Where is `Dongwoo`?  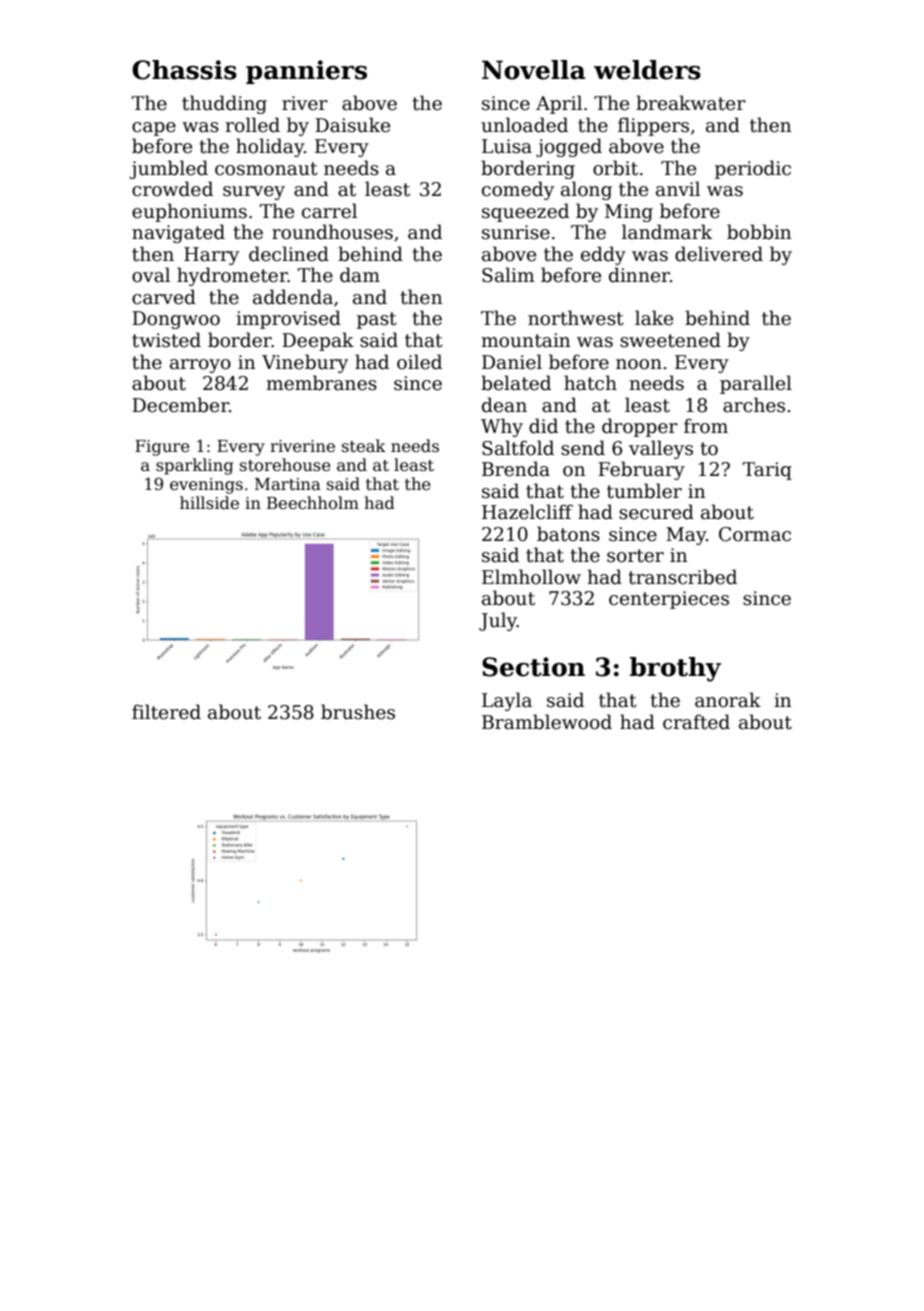
Dongwoo is located at coordinates (176, 320).
